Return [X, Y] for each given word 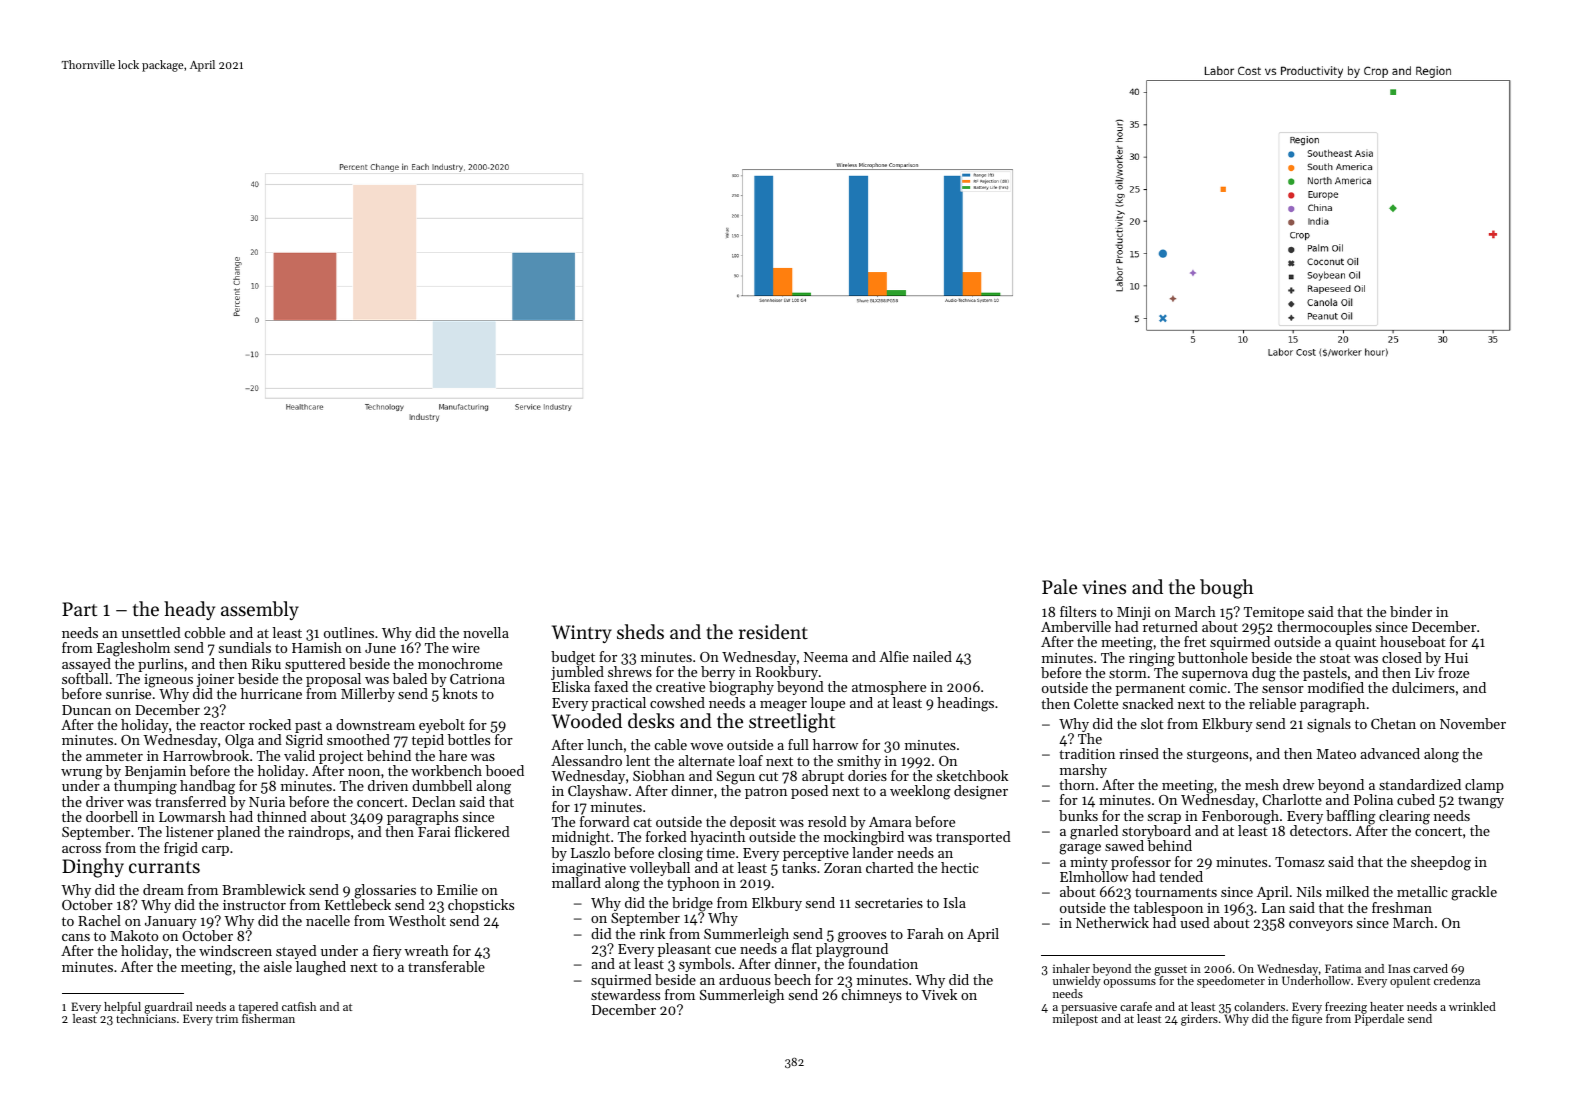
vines [1104, 587]
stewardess [625, 994]
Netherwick [1112, 922]
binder [1411, 611]
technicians [146, 1018]
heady [189, 610]
